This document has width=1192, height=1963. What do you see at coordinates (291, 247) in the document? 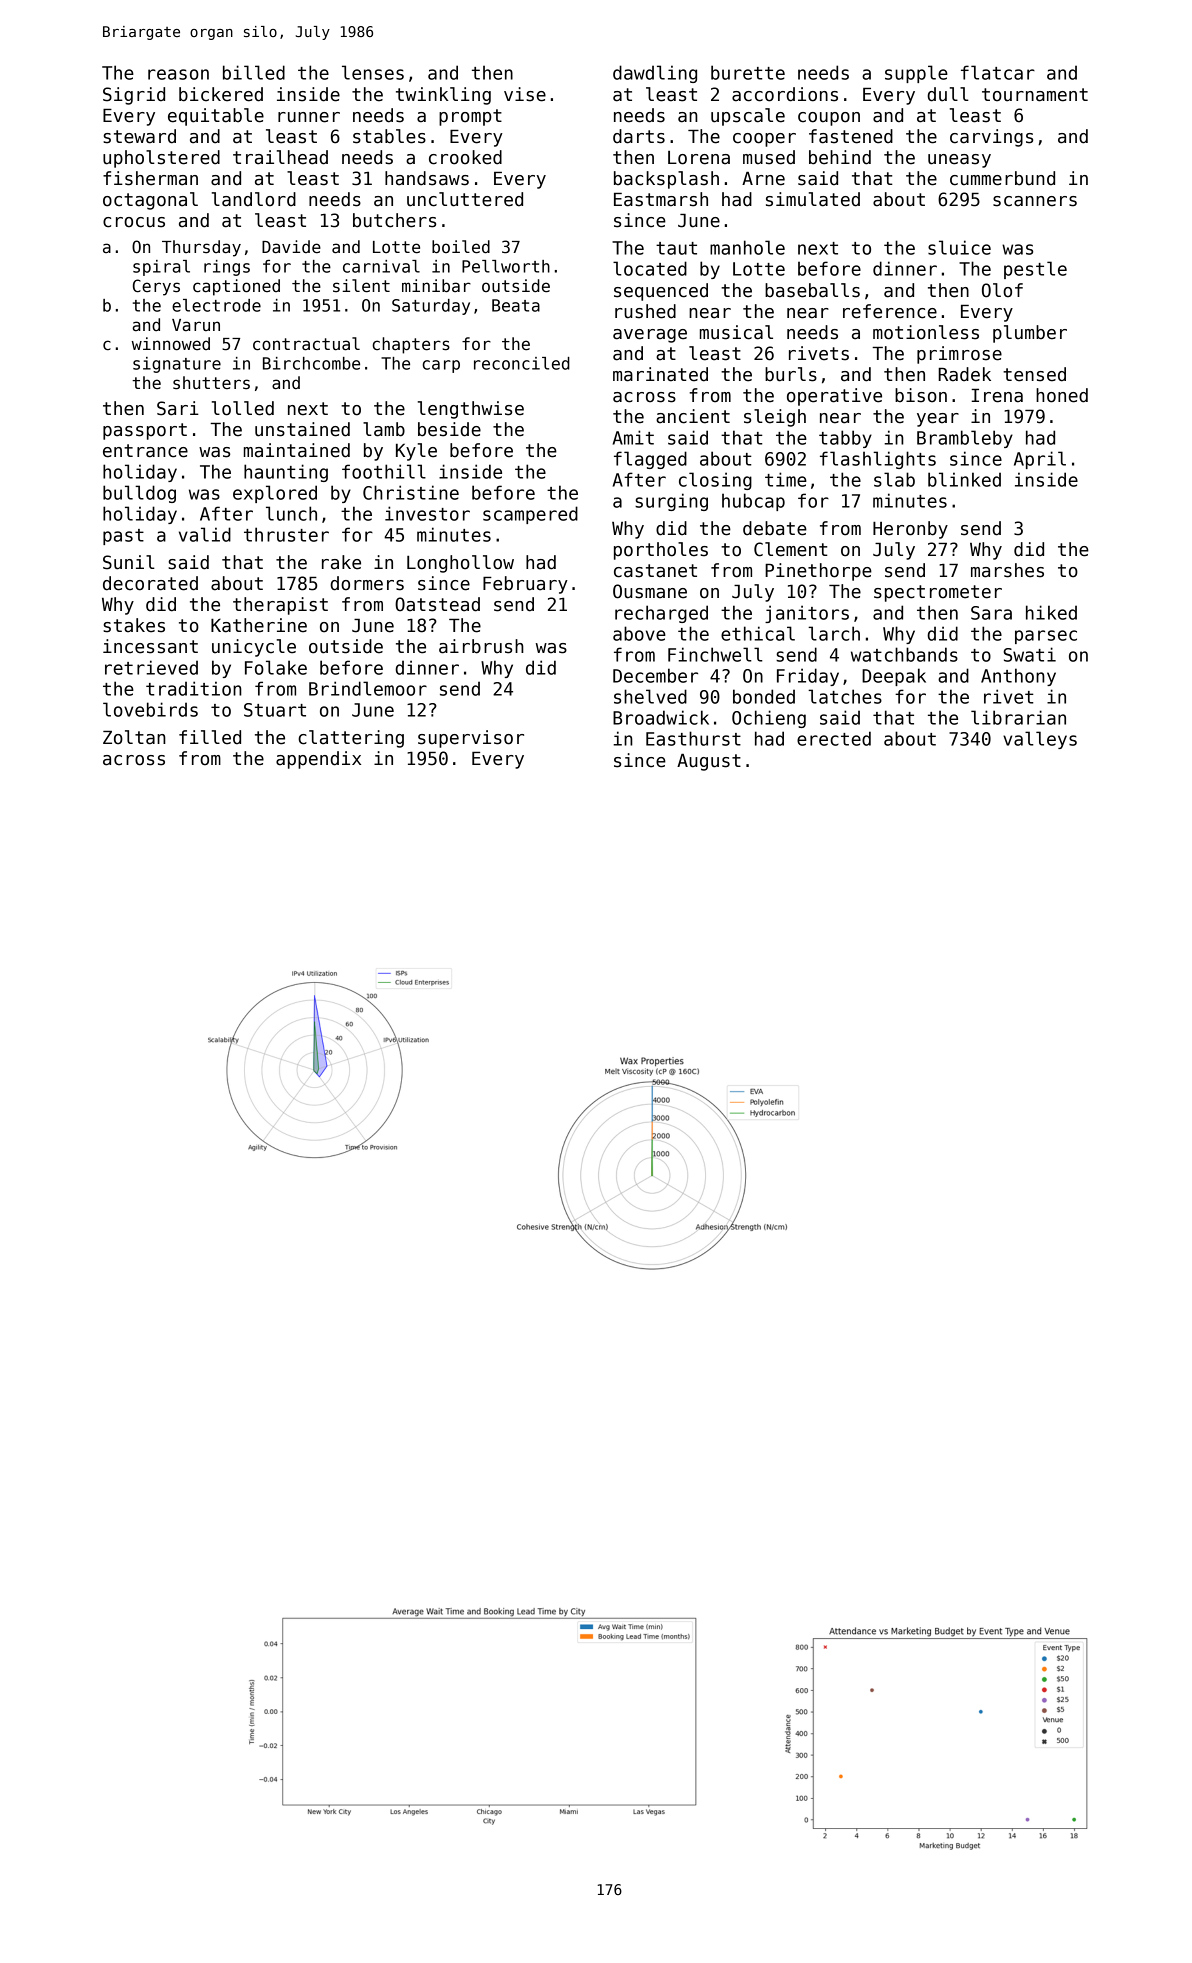
I see `Davide` at bounding box center [291, 247].
